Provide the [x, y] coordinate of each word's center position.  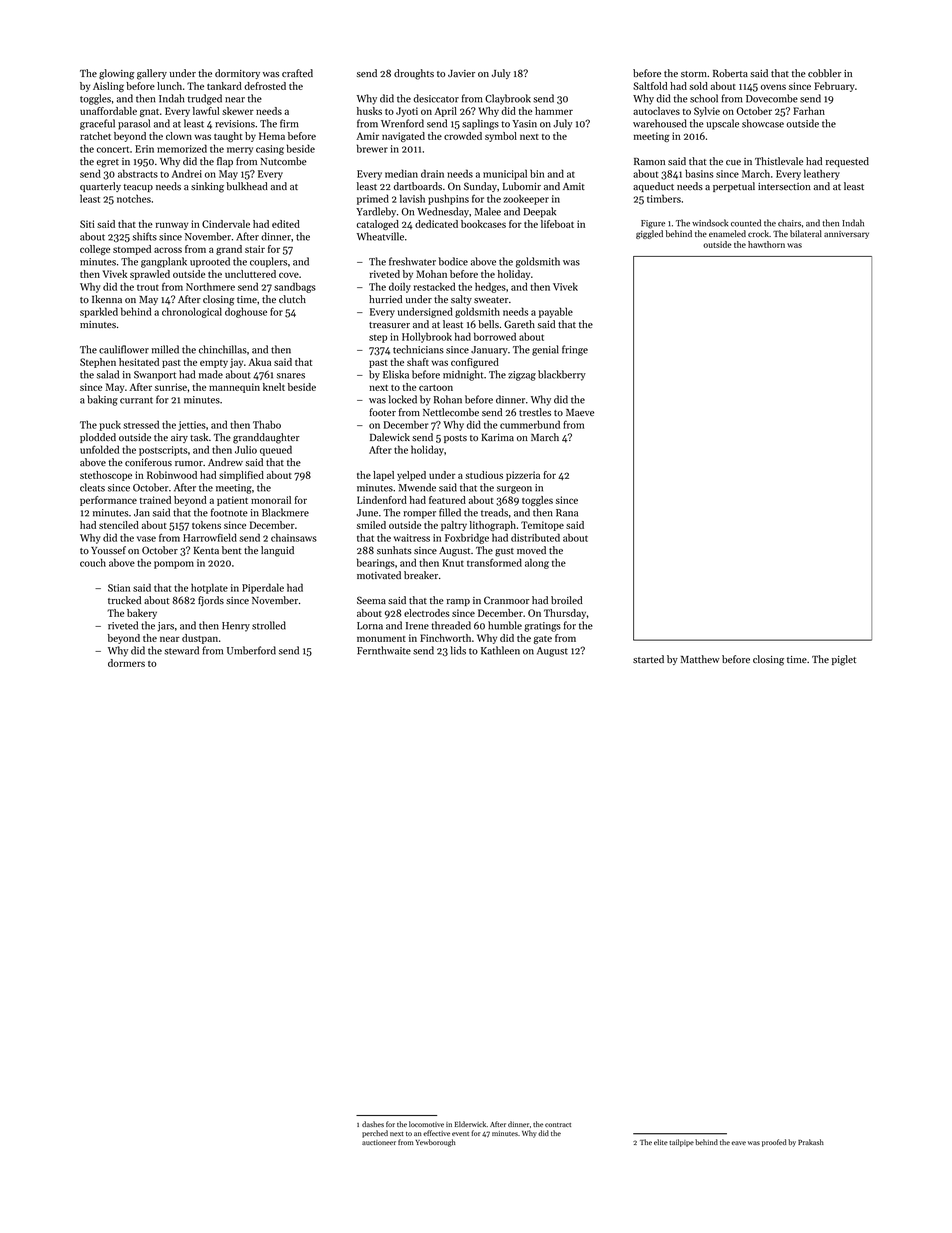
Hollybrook [427, 337]
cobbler [824, 73]
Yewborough [435, 1143]
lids [458, 650]
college [95, 250]
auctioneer [379, 1142]
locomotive [426, 1124]
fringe [575, 350]
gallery [152, 74]
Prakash [811, 1142]
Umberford [251, 650]
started [648, 659]
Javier [461, 73]
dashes [373, 1124]
